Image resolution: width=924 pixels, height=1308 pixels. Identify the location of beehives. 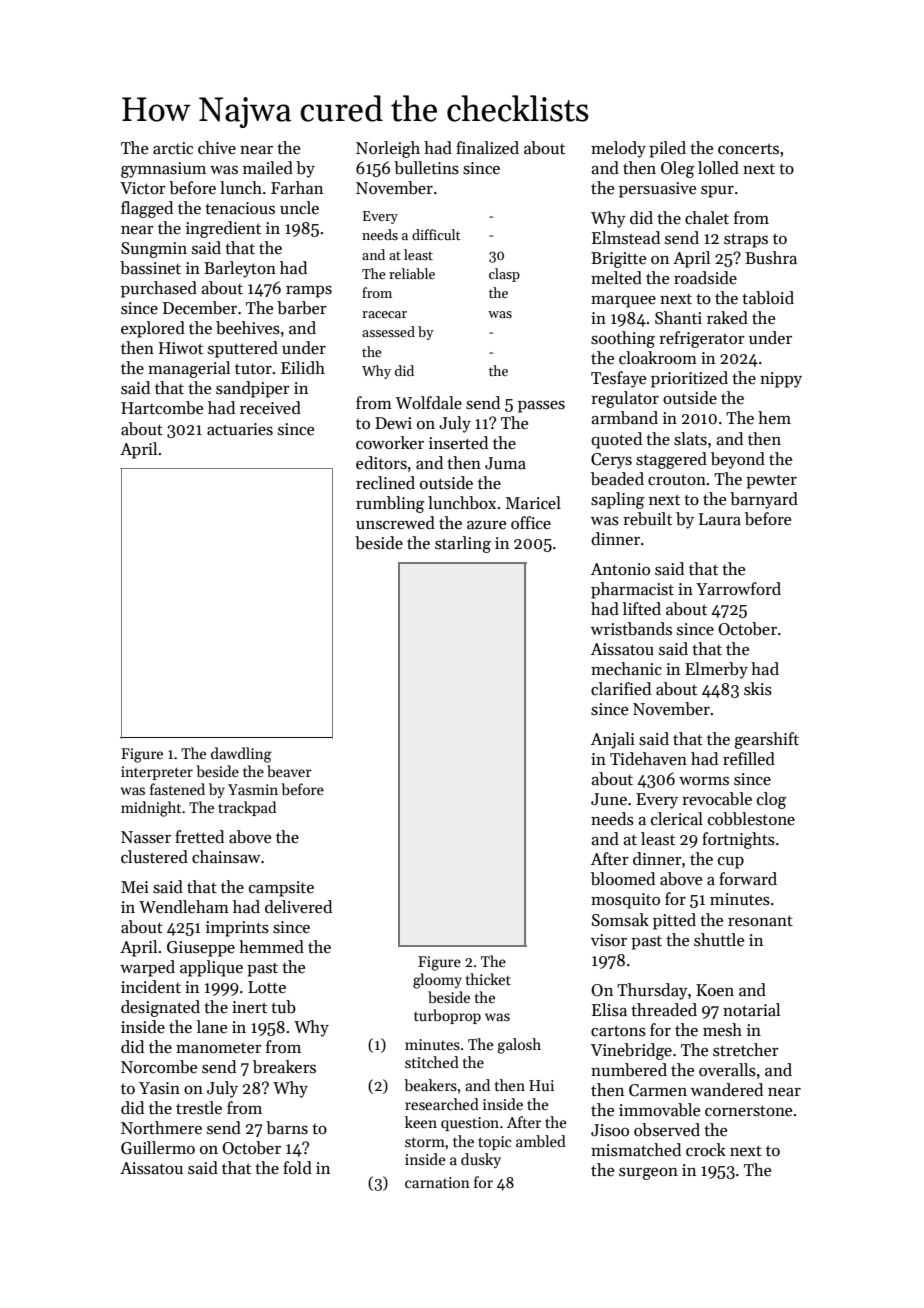
(248, 328).
